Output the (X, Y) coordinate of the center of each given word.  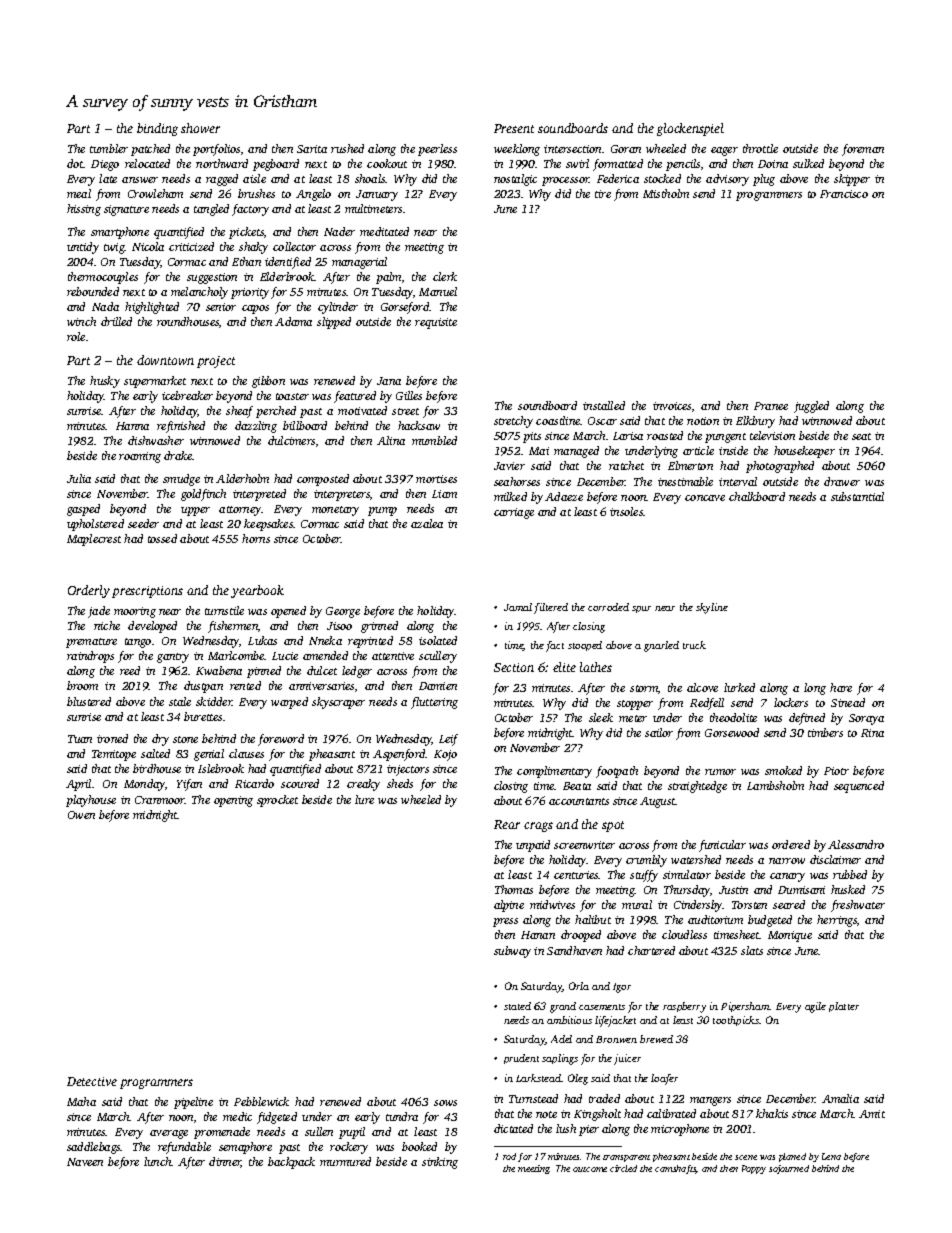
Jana (389, 381)
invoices (672, 406)
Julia (79, 478)
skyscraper (338, 703)
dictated (513, 1128)
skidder (214, 701)
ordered (791, 844)
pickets (246, 233)
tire (603, 194)
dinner (225, 1162)
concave (705, 498)
